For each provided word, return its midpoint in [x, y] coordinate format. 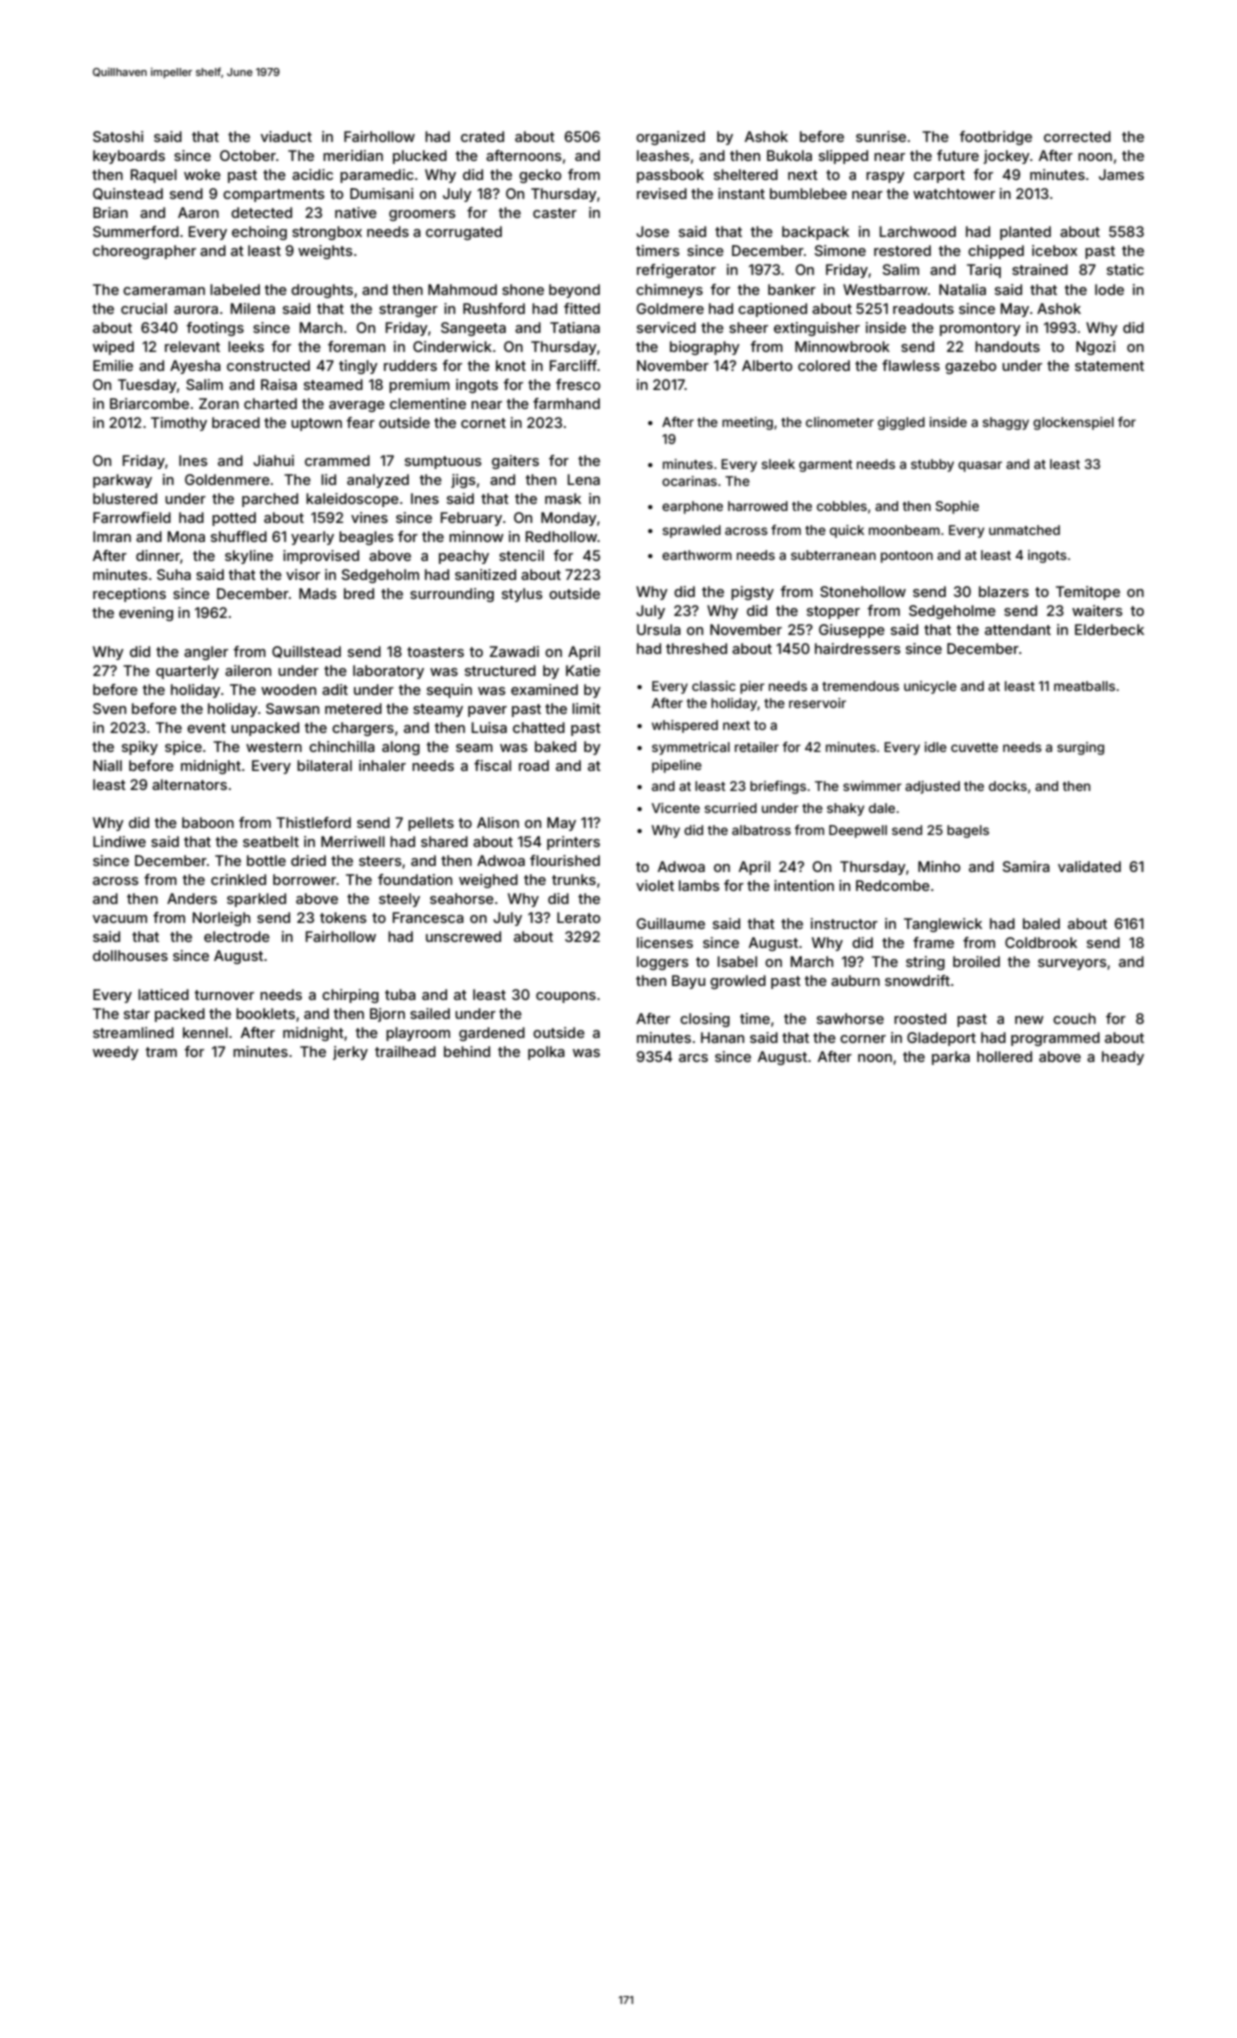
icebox [1054, 250]
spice [183, 748]
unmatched [1024, 530]
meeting [747, 423]
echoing [259, 233]
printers [573, 843]
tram [161, 1052]
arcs [693, 1058]
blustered [125, 498]
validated [1089, 866]
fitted [582, 308]
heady [1123, 1058]
